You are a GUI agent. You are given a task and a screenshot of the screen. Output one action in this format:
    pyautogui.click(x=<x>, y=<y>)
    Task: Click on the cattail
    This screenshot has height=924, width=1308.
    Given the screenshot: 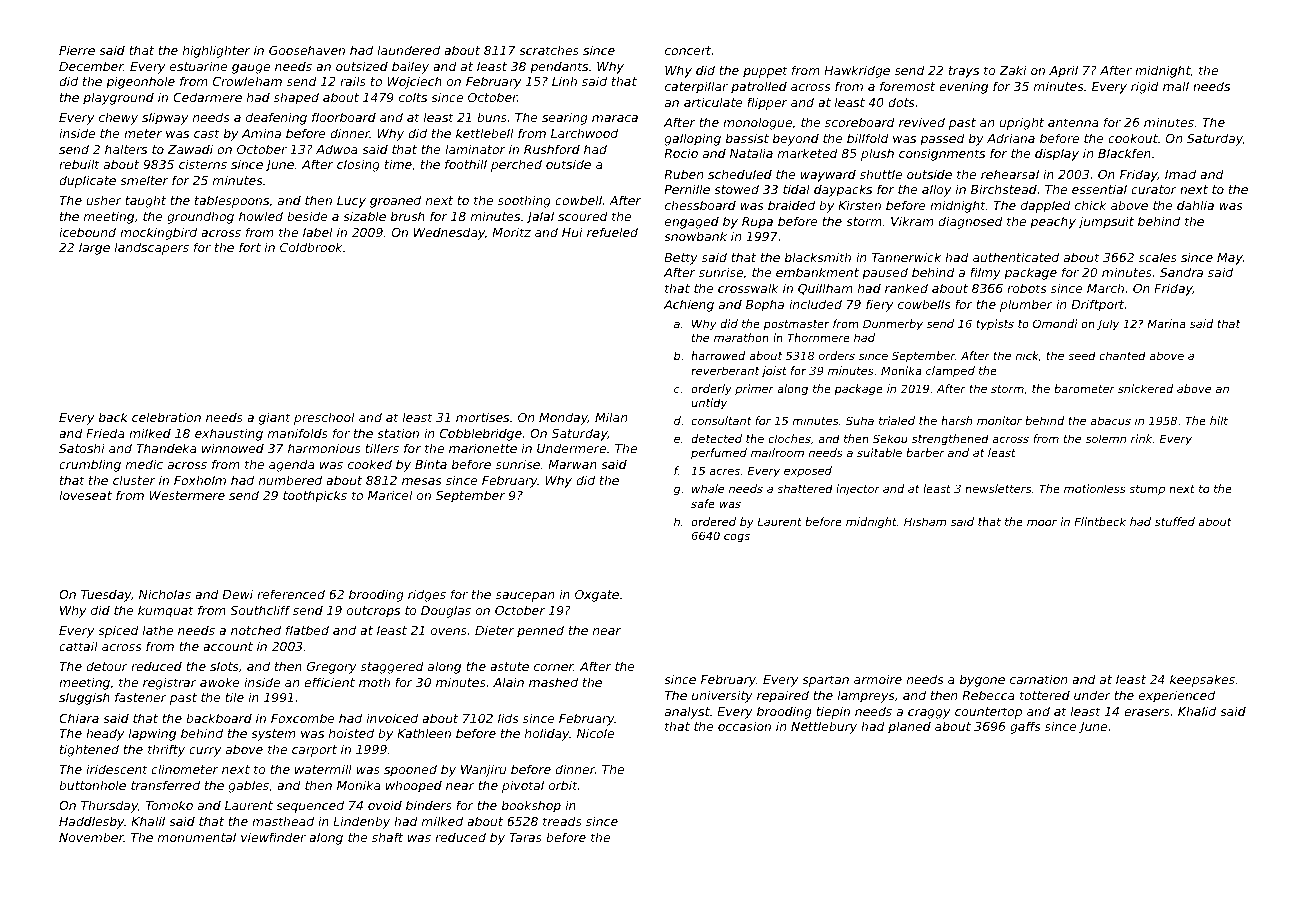 What is the action you would take?
    pyautogui.click(x=78, y=646)
